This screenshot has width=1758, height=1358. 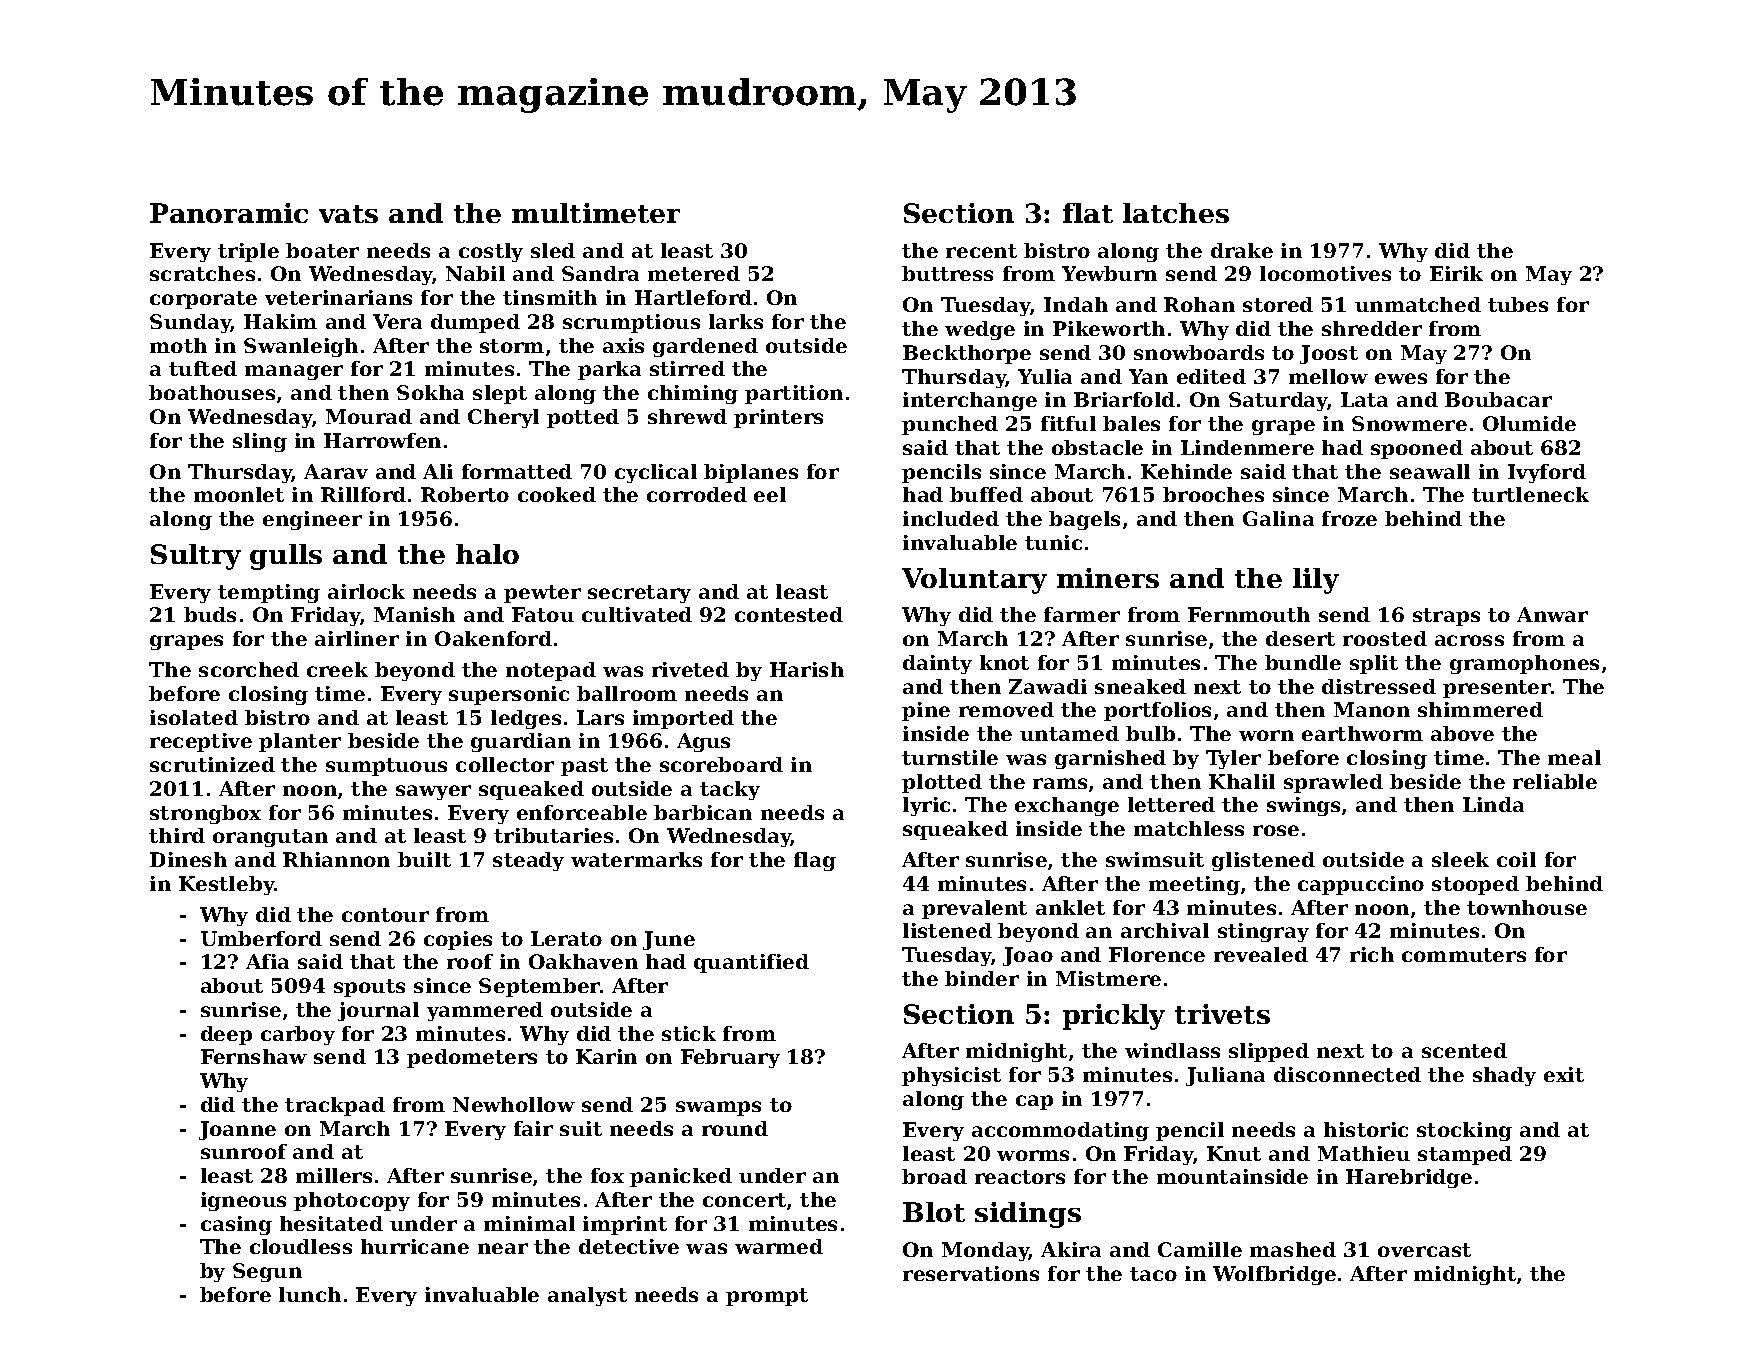 What do you see at coordinates (1097, 447) in the screenshot?
I see `obstacle` at bounding box center [1097, 447].
